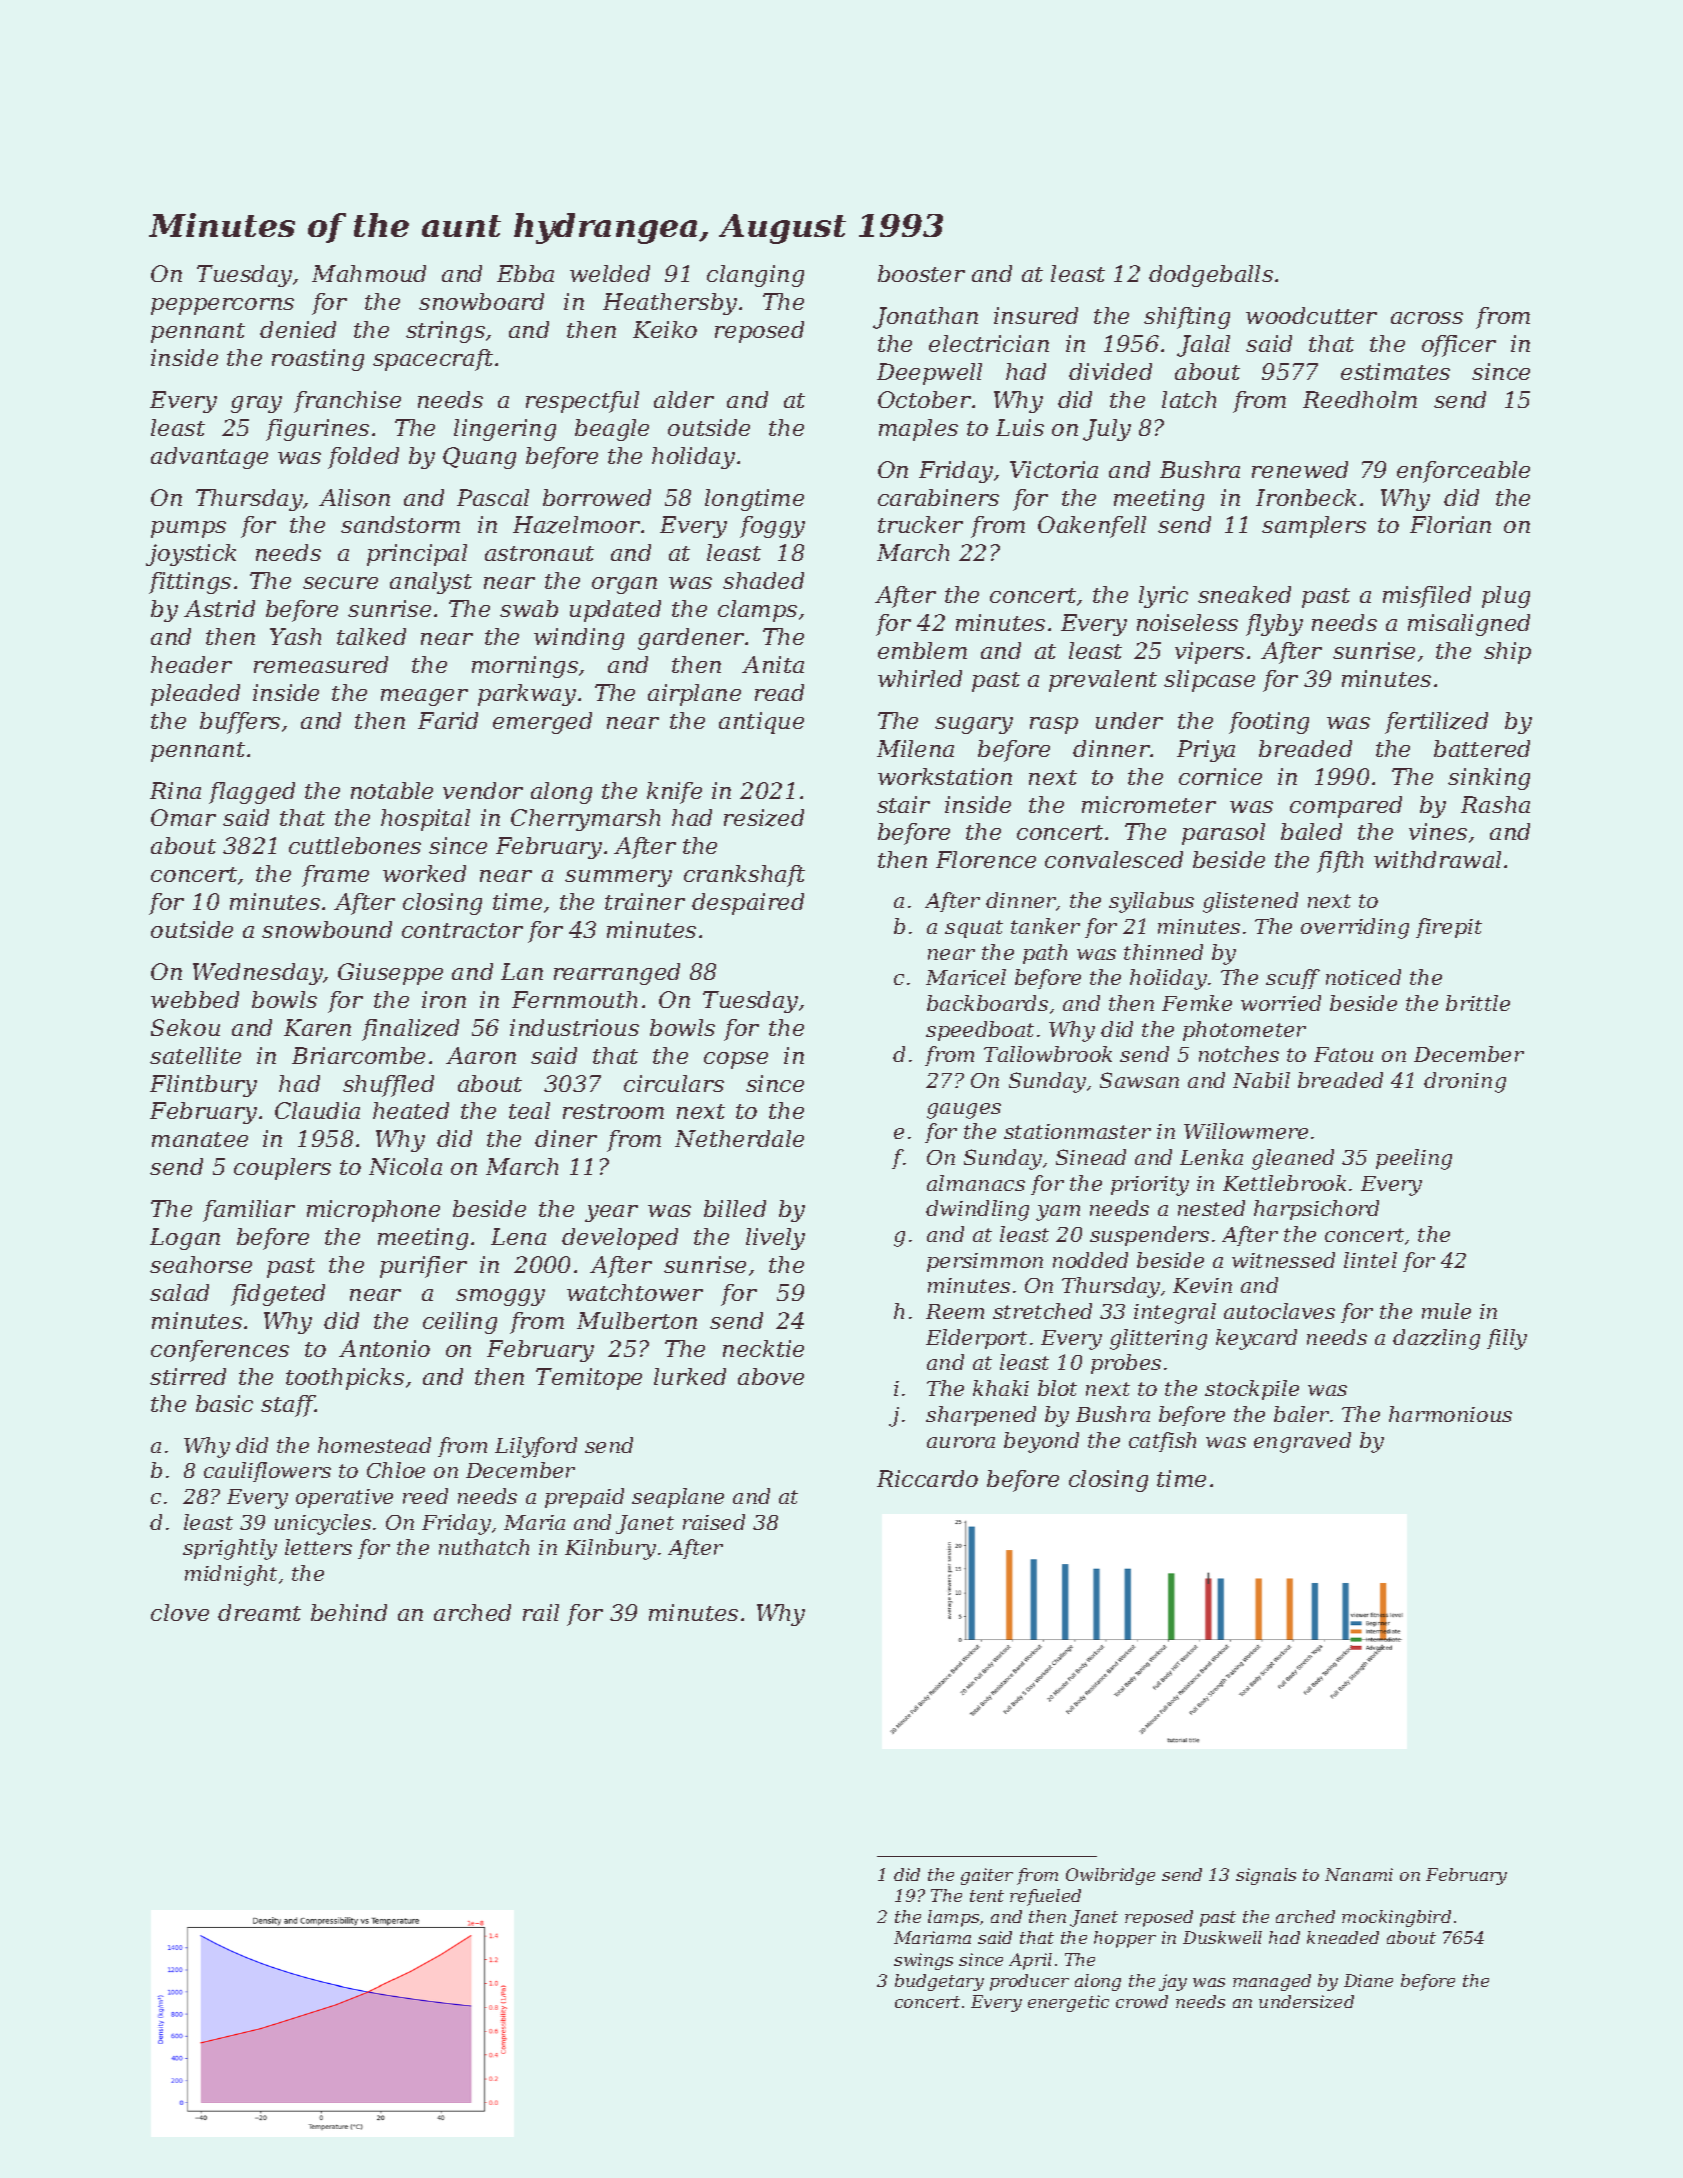 The width and height of the image is (1683, 2178). Describe the element at coordinates (1482, 748) in the image. I see `battered` at that location.
